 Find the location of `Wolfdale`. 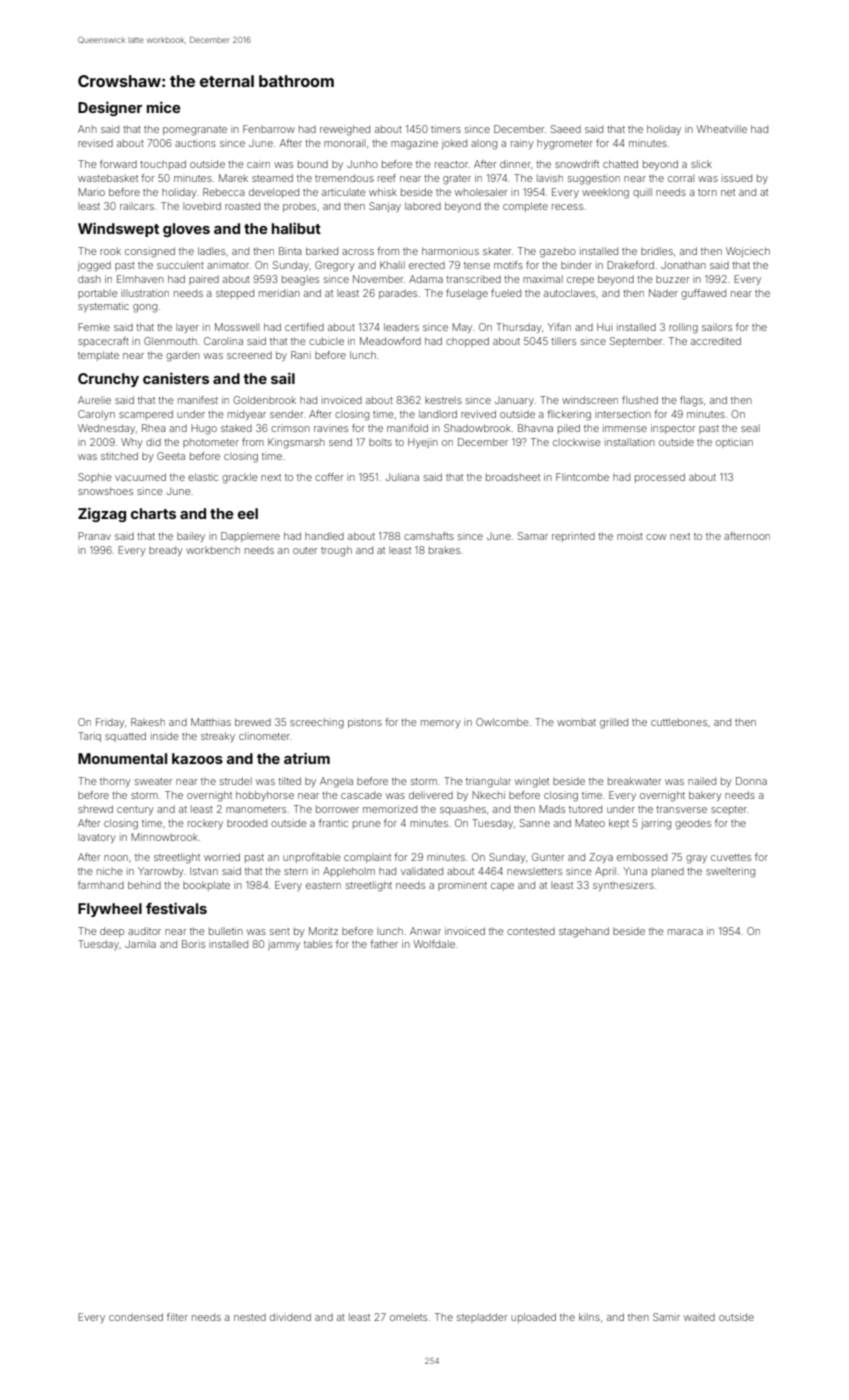

Wolfdale is located at coordinates (434, 944).
